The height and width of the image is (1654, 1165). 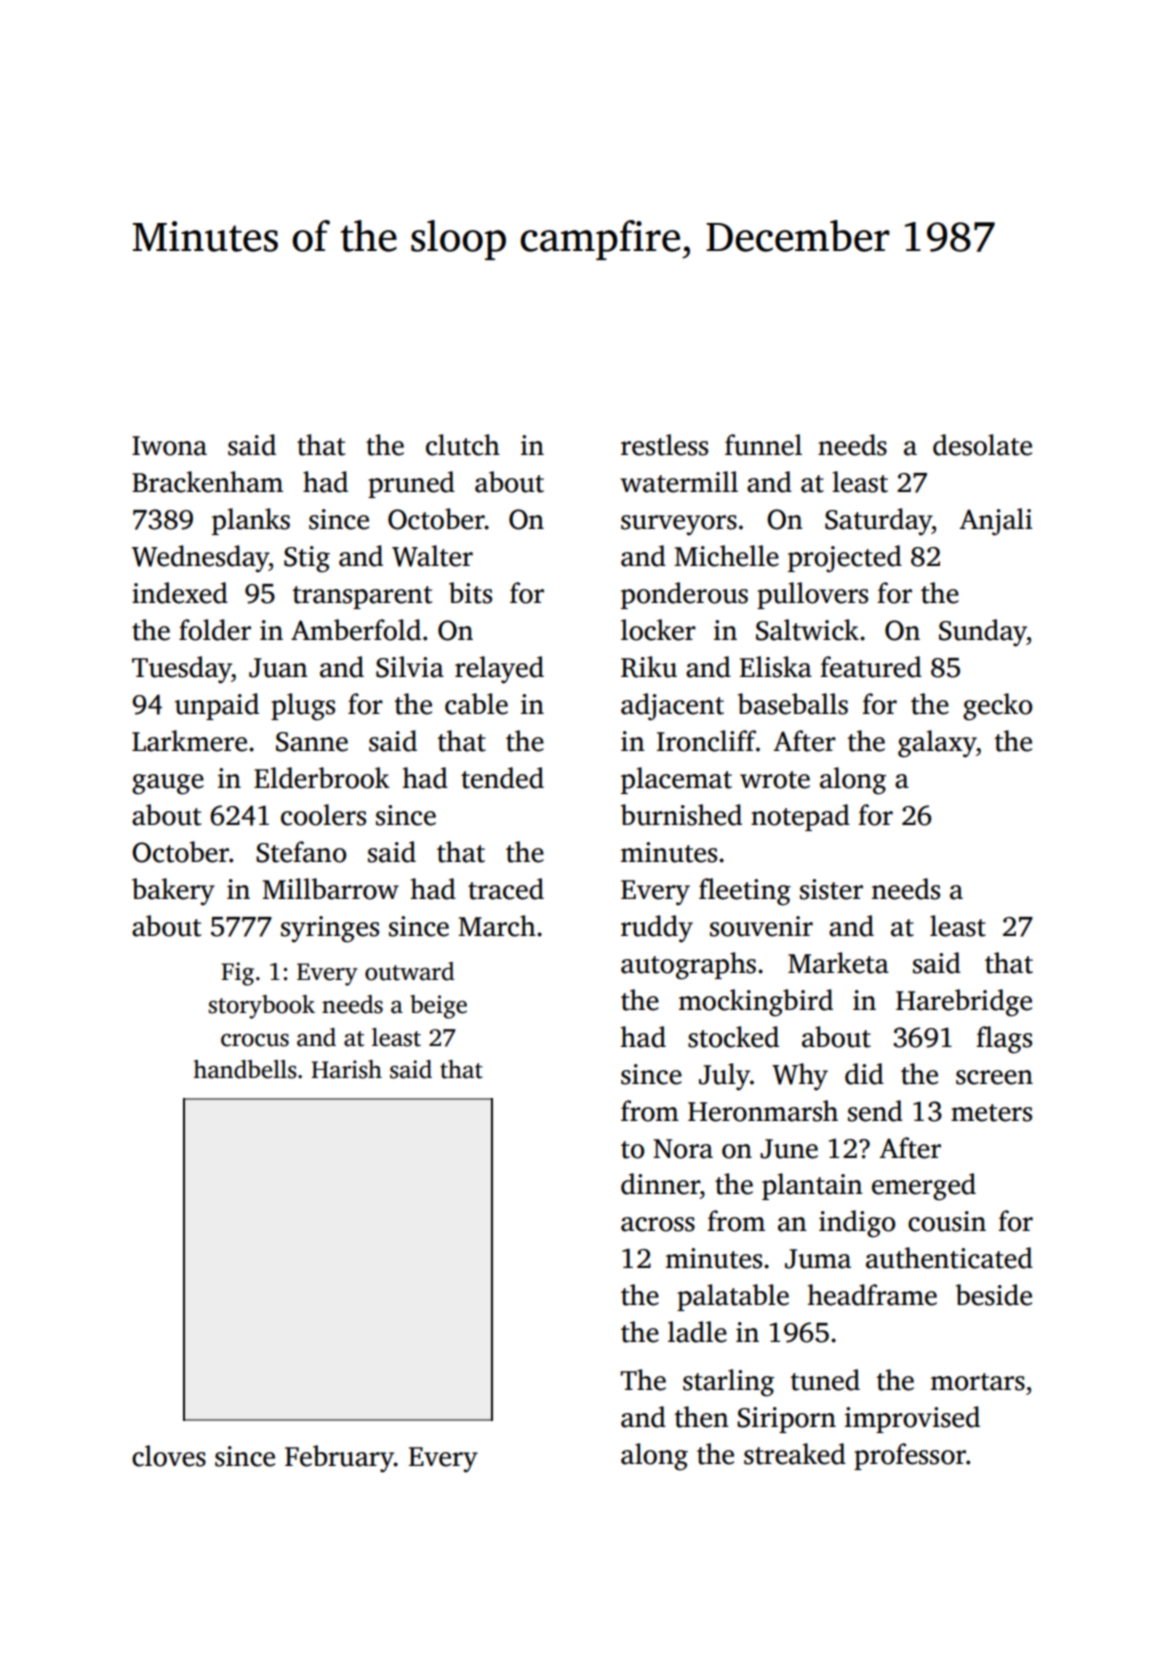 What do you see at coordinates (658, 1224) in the image?
I see `across` at bounding box center [658, 1224].
